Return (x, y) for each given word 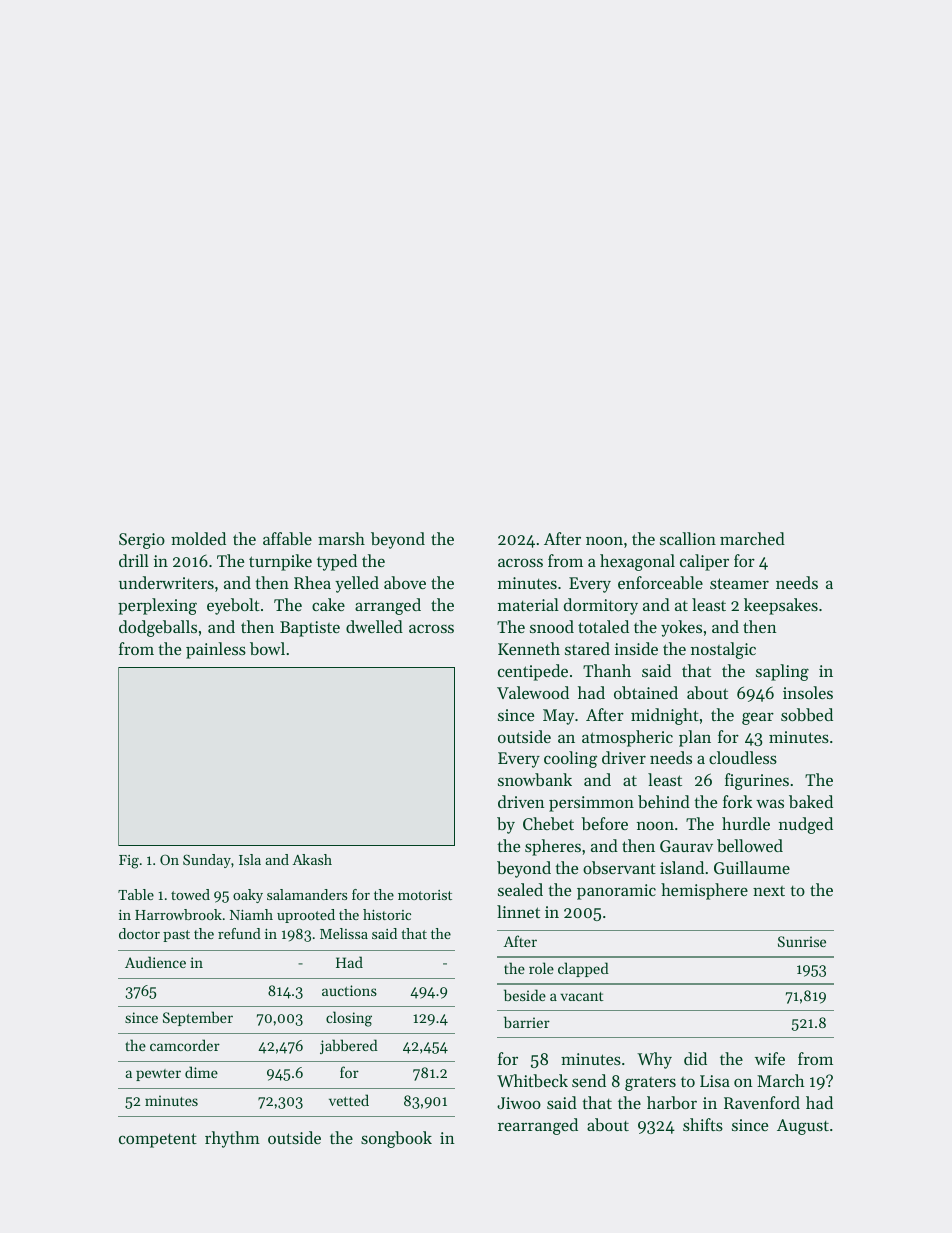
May (558, 717)
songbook (396, 1139)
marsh (341, 538)
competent (158, 1140)
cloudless (743, 757)
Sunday (207, 861)
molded (198, 538)
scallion (688, 538)
